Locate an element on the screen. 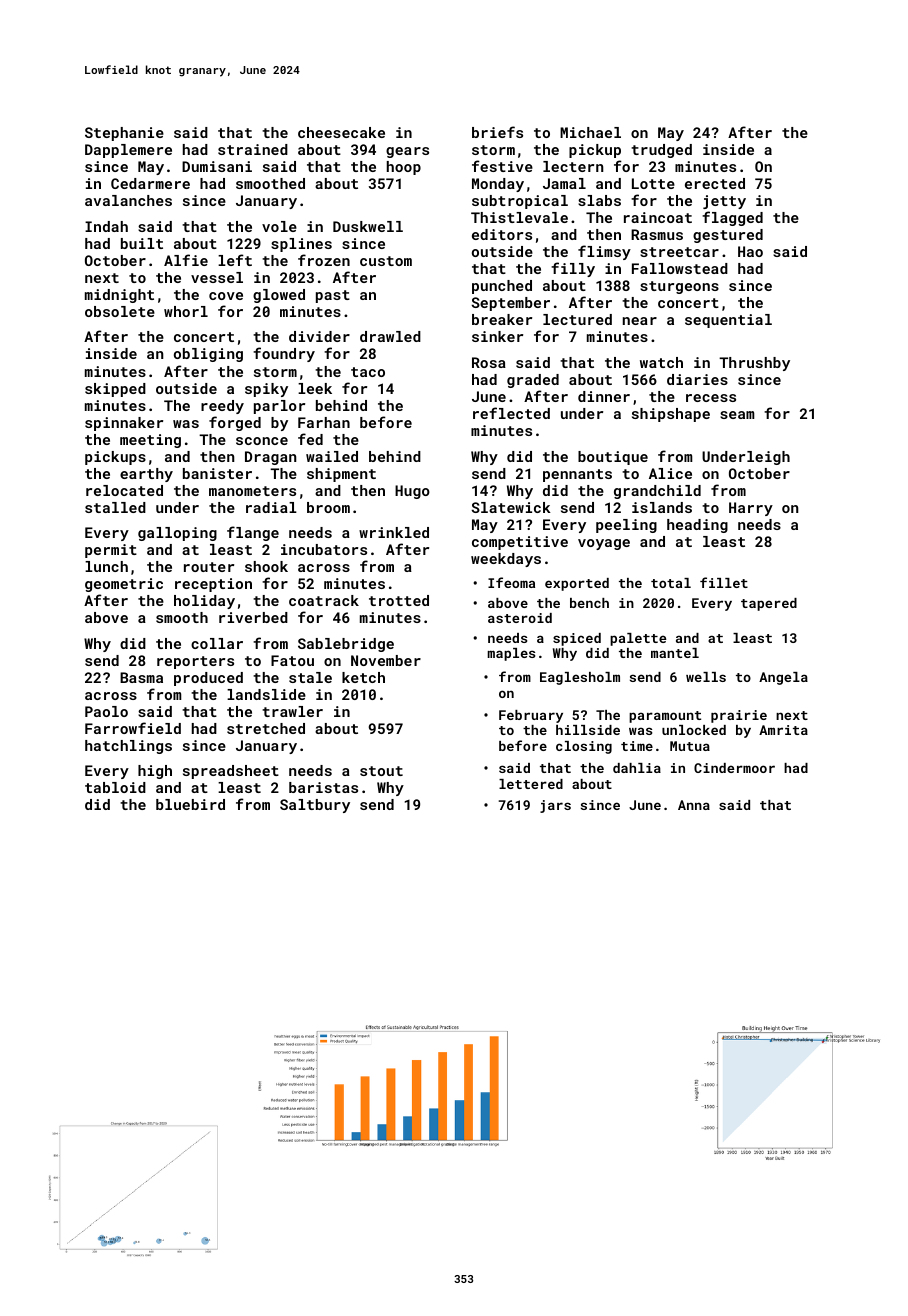 The height and width of the screenshot is (1316, 908). Stephanie is located at coordinates (124, 134).
